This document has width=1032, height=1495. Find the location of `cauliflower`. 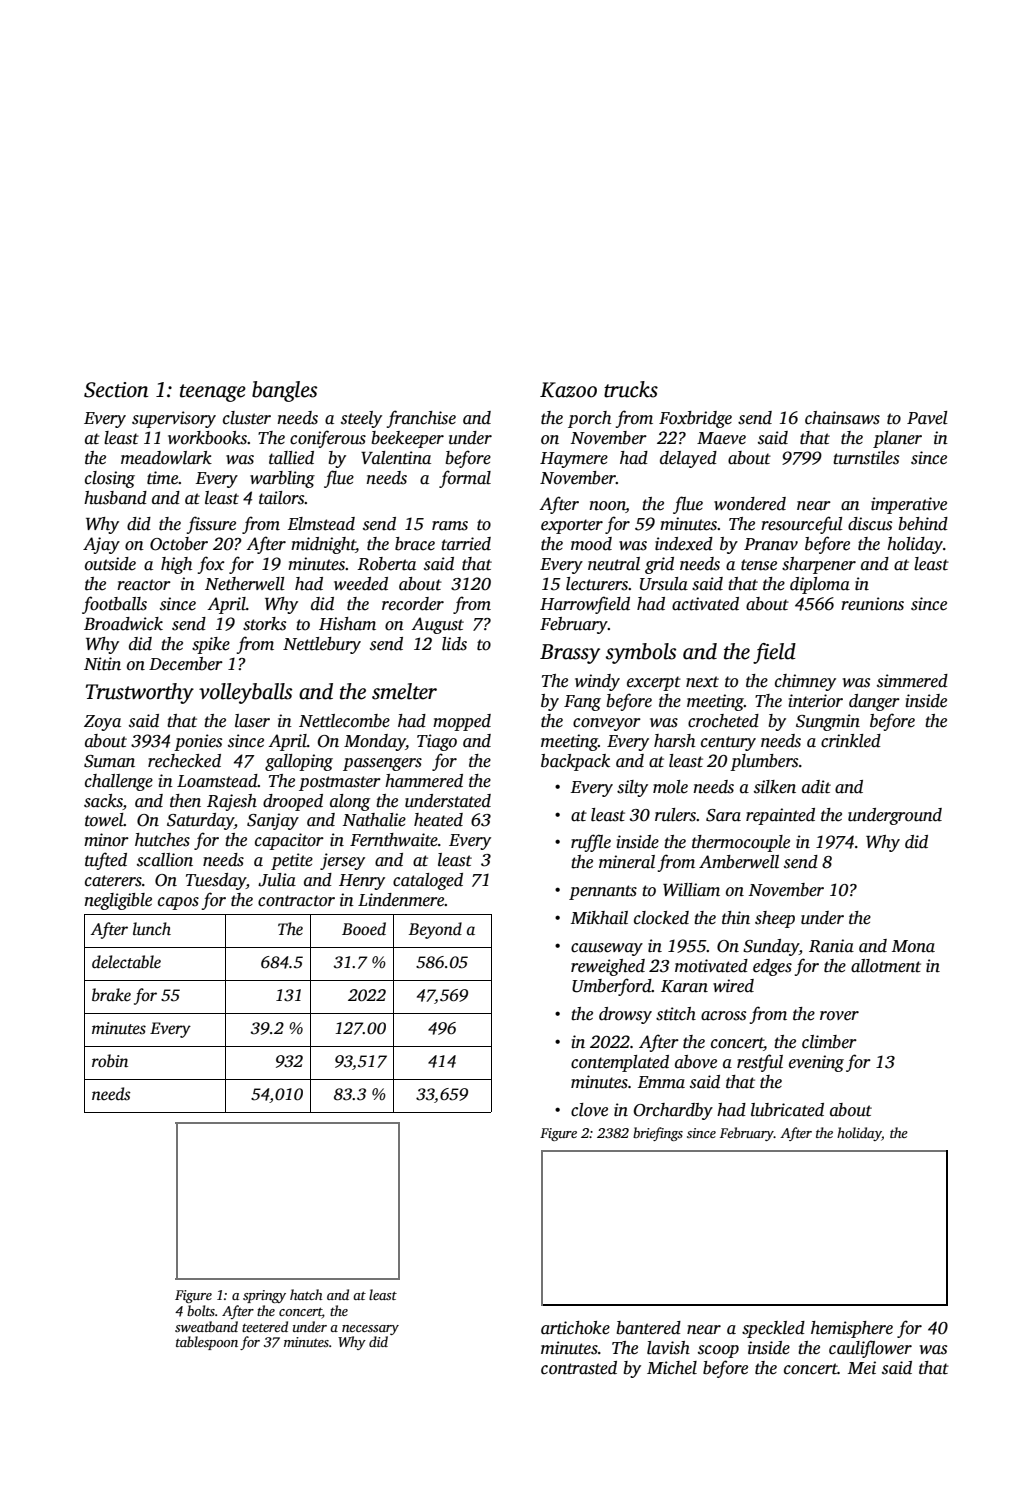

cauliflower is located at coordinates (870, 1349).
